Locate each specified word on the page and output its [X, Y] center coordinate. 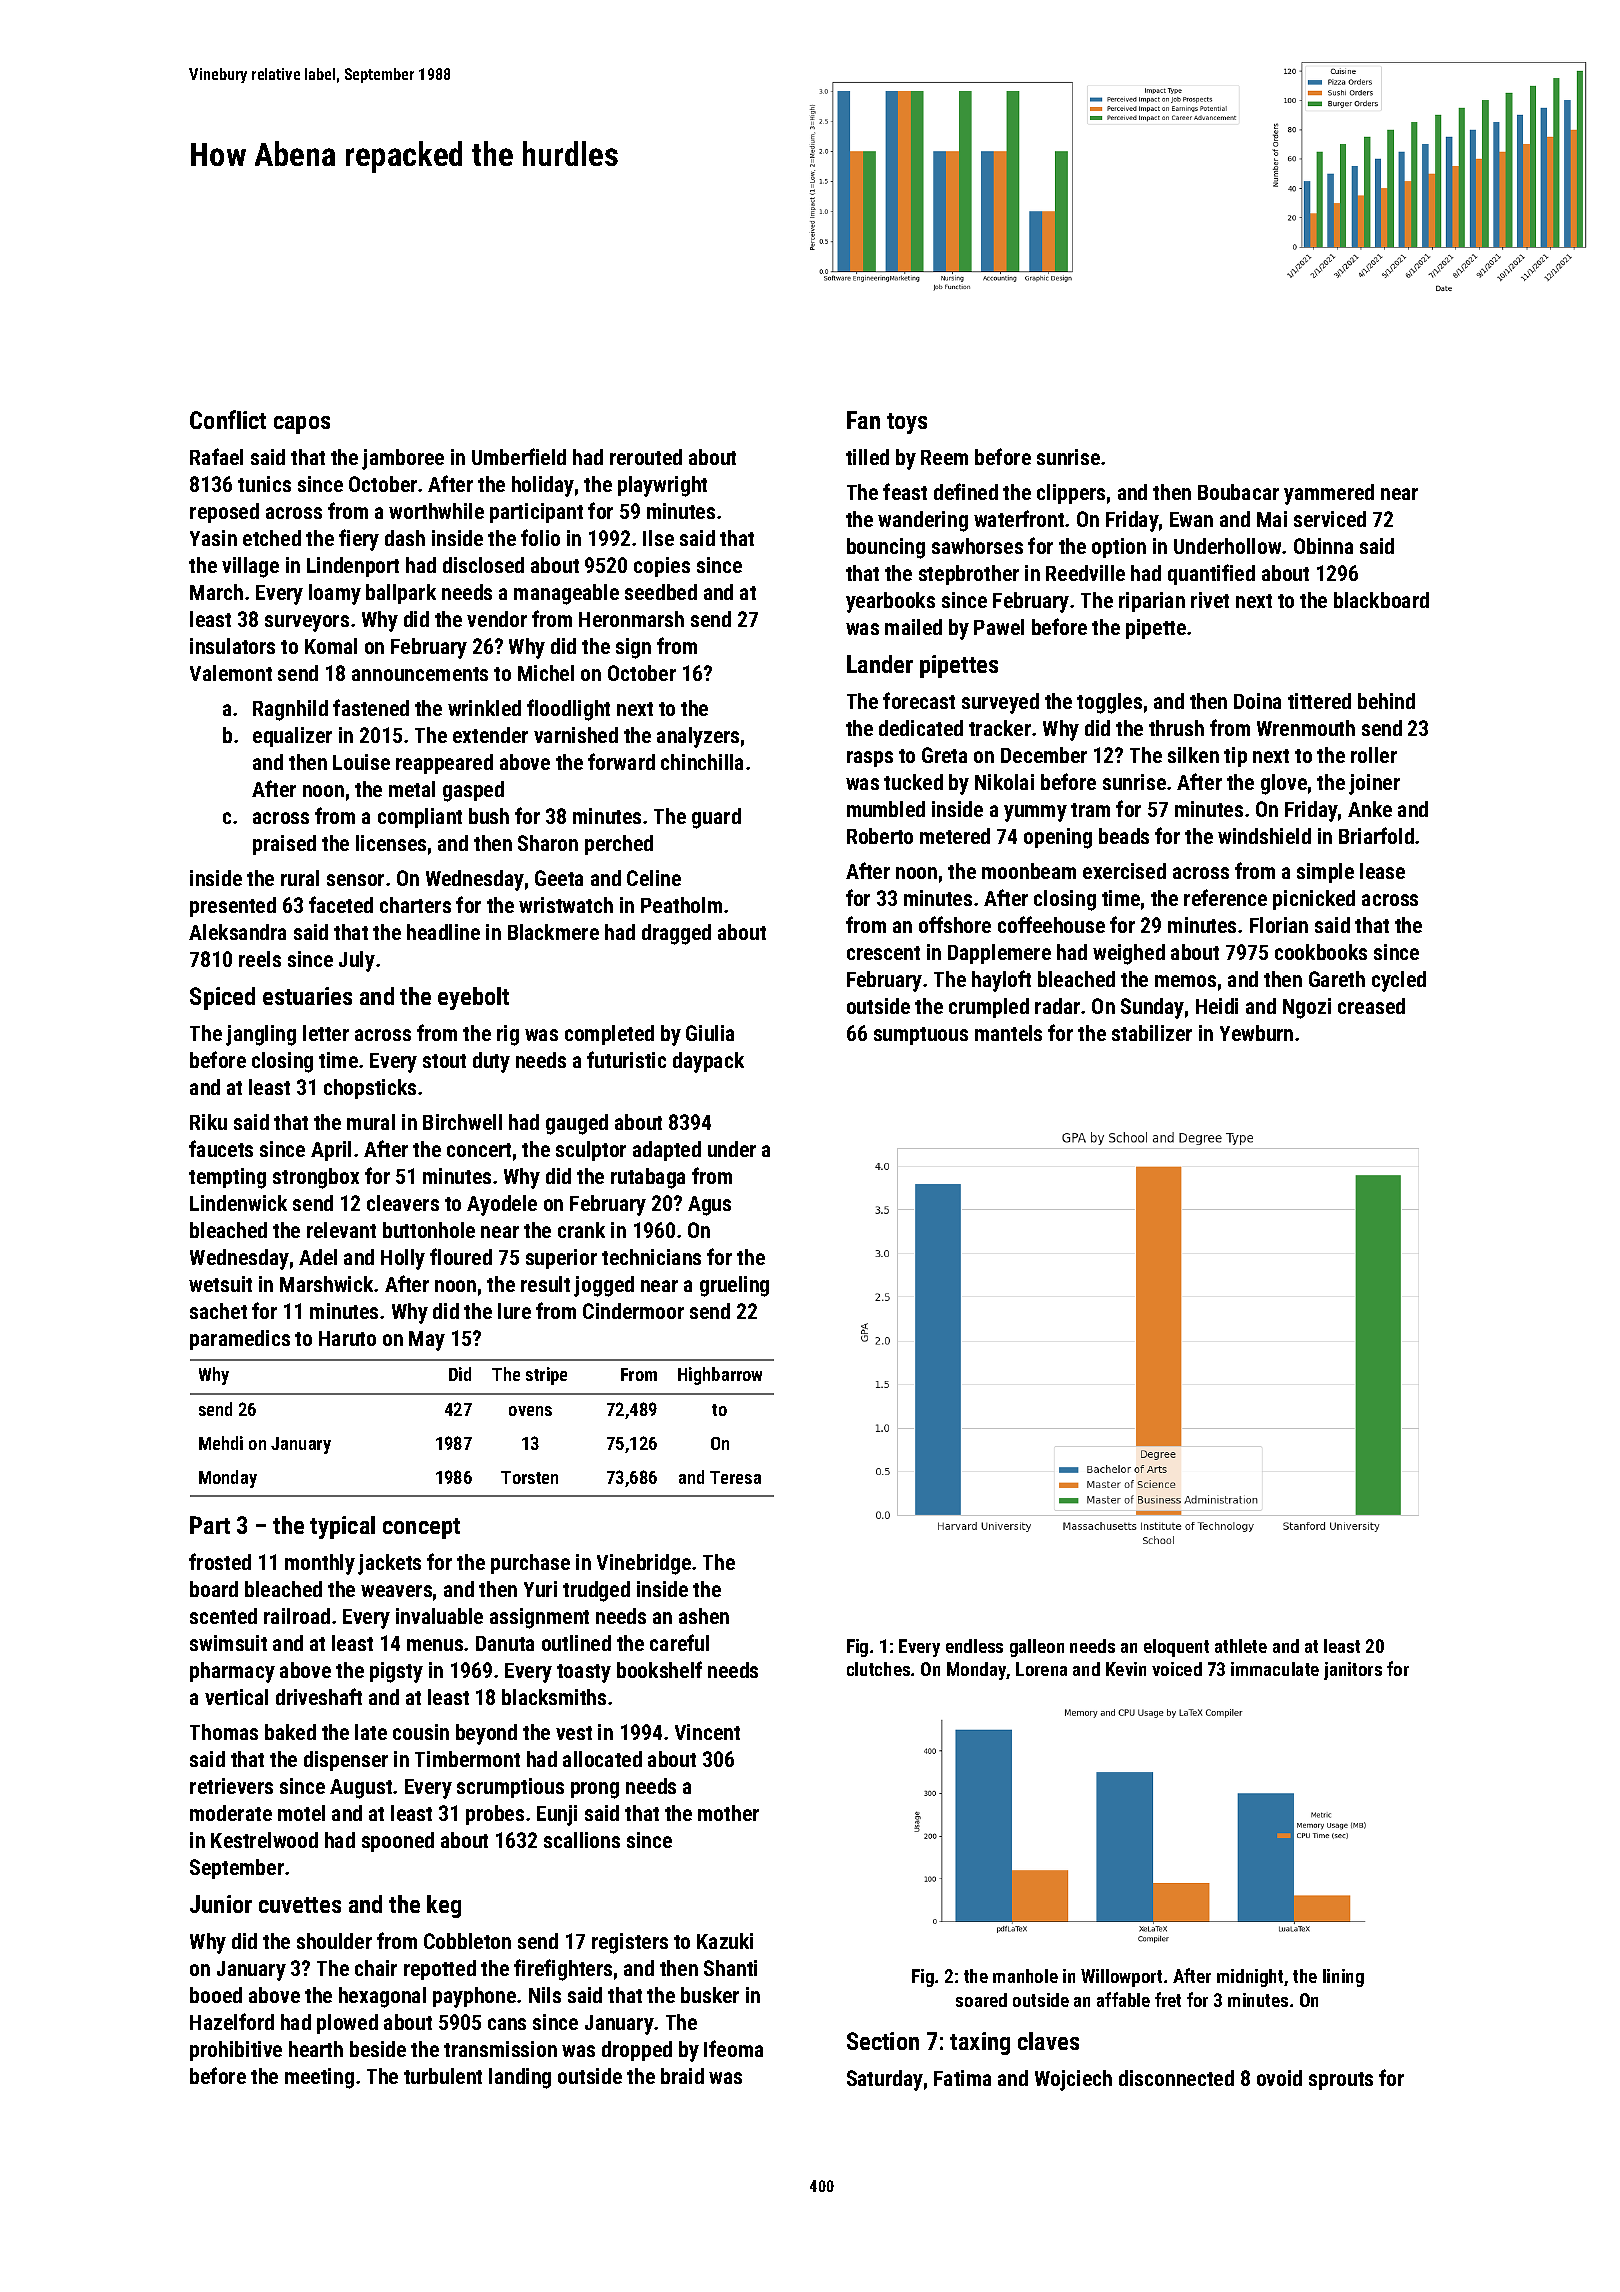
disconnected [1176, 2078]
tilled [867, 457]
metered [955, 836]
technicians [651, 1257]
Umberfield [519, 456]
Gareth [1337, 979]
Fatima [962, 2078]
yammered [1329, 494]
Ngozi [1307, 1008]
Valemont [231, 673]
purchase [530, 1564]
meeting [319, 2078]
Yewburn [1256, 1033]
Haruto [347, 1338]
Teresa [735, 1477]
